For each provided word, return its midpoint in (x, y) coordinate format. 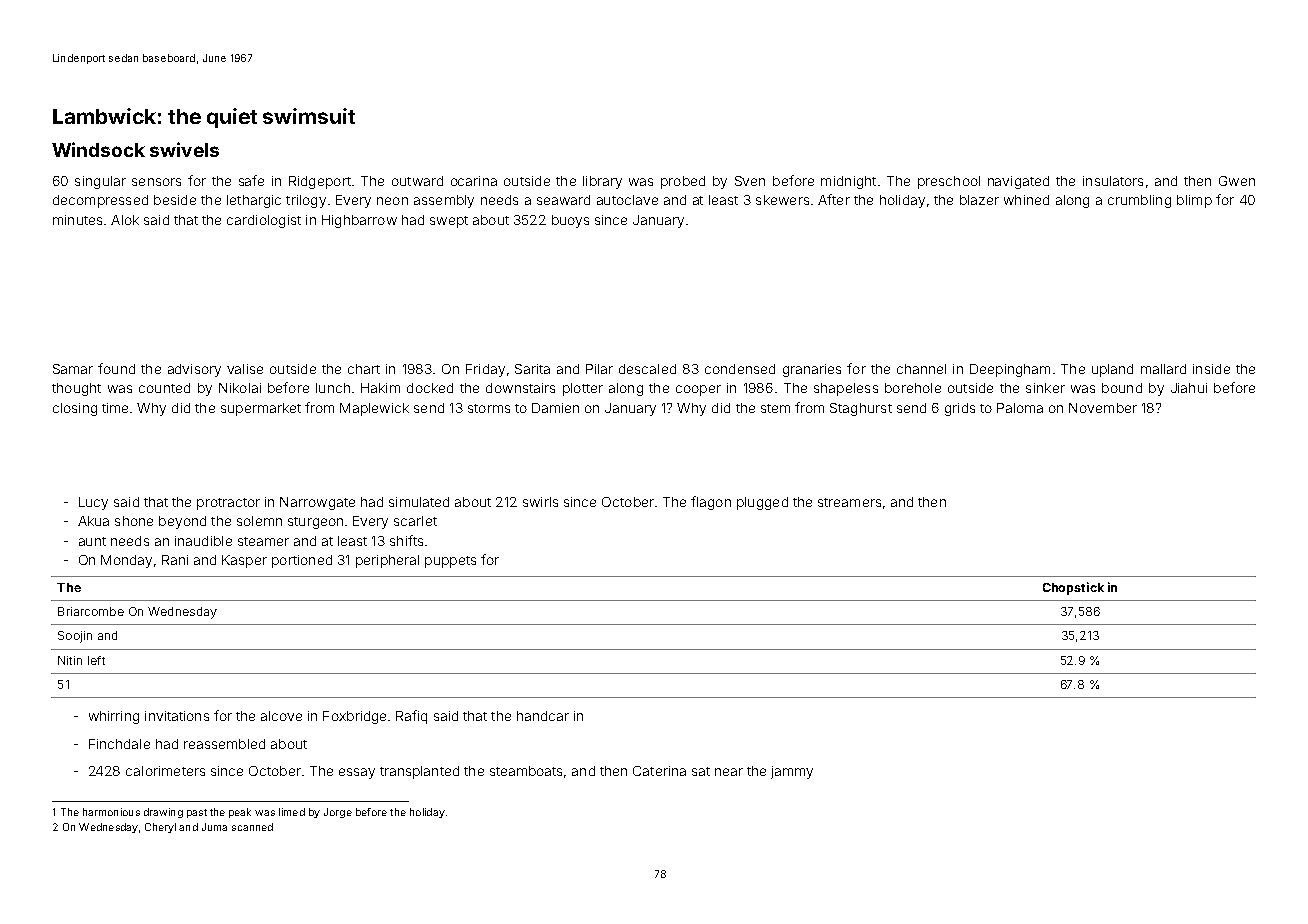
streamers (849, 502)
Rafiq (411, 717)
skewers (782, 200)
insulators (1113, 181)
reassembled (224, 744)
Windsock (98, 149)
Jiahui (1189, 388)
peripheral (387, 561)
